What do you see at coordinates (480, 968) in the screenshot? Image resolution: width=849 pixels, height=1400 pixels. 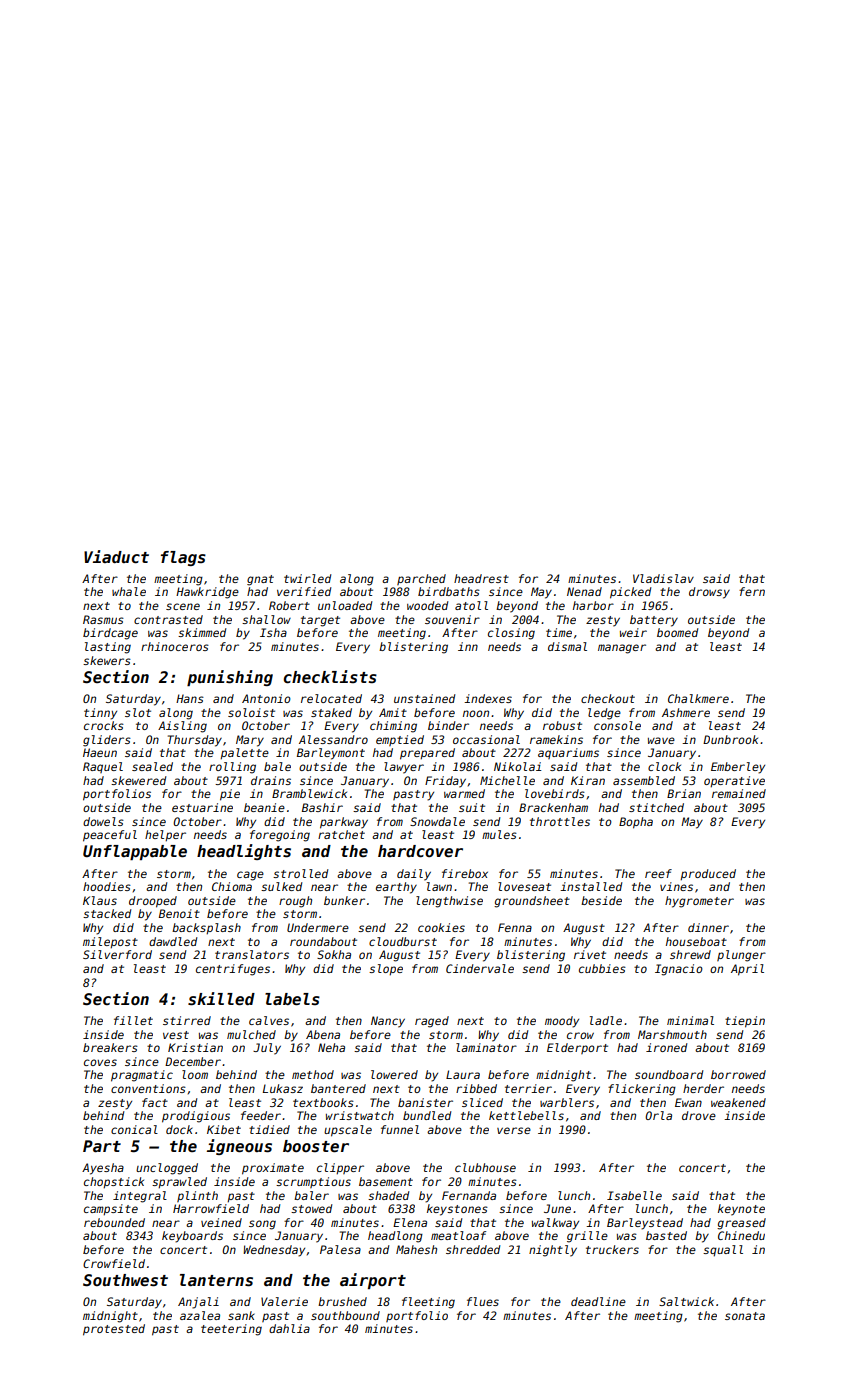 I see `Cindervale` at bounding box center [480, 968].
